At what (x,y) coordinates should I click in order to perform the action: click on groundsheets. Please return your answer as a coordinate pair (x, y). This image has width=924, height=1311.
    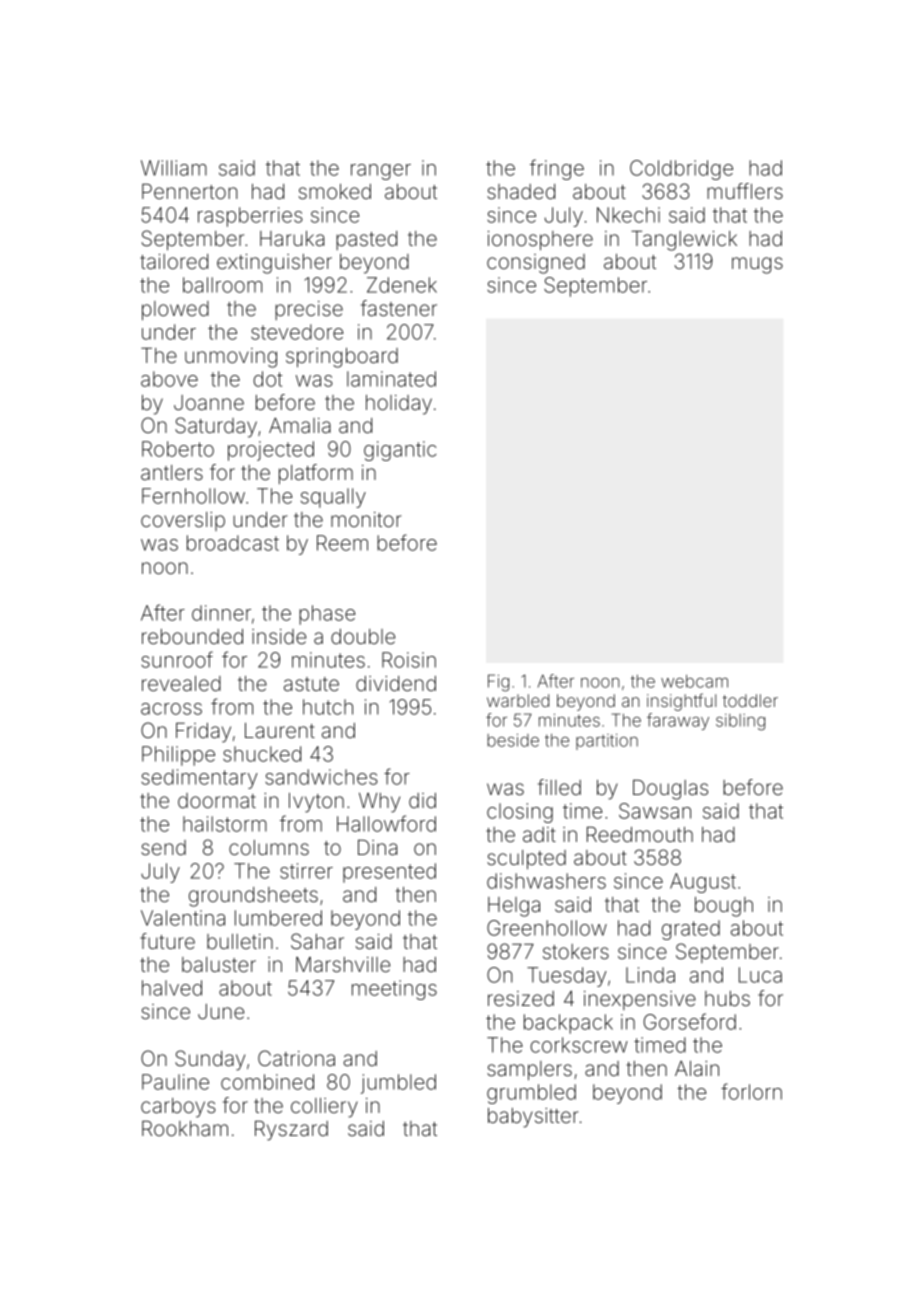
    Looking at the image, I should click on (253, 897).
